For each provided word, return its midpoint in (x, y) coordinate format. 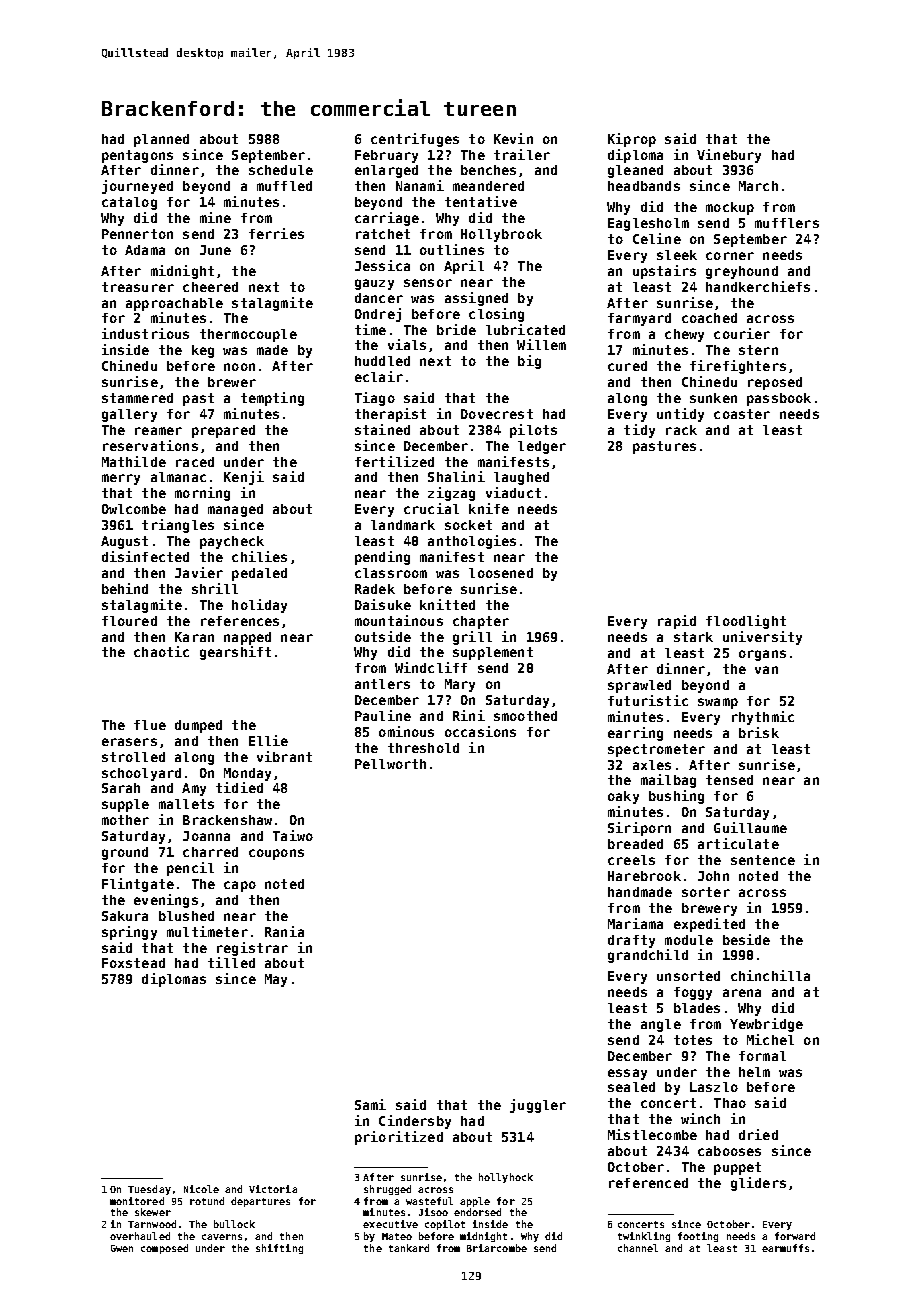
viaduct (513, 492)
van (766, 670)
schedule (281, 170)
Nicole (201, 1189)
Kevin (513, 138)
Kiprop (632, 140)
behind (125, 588)
